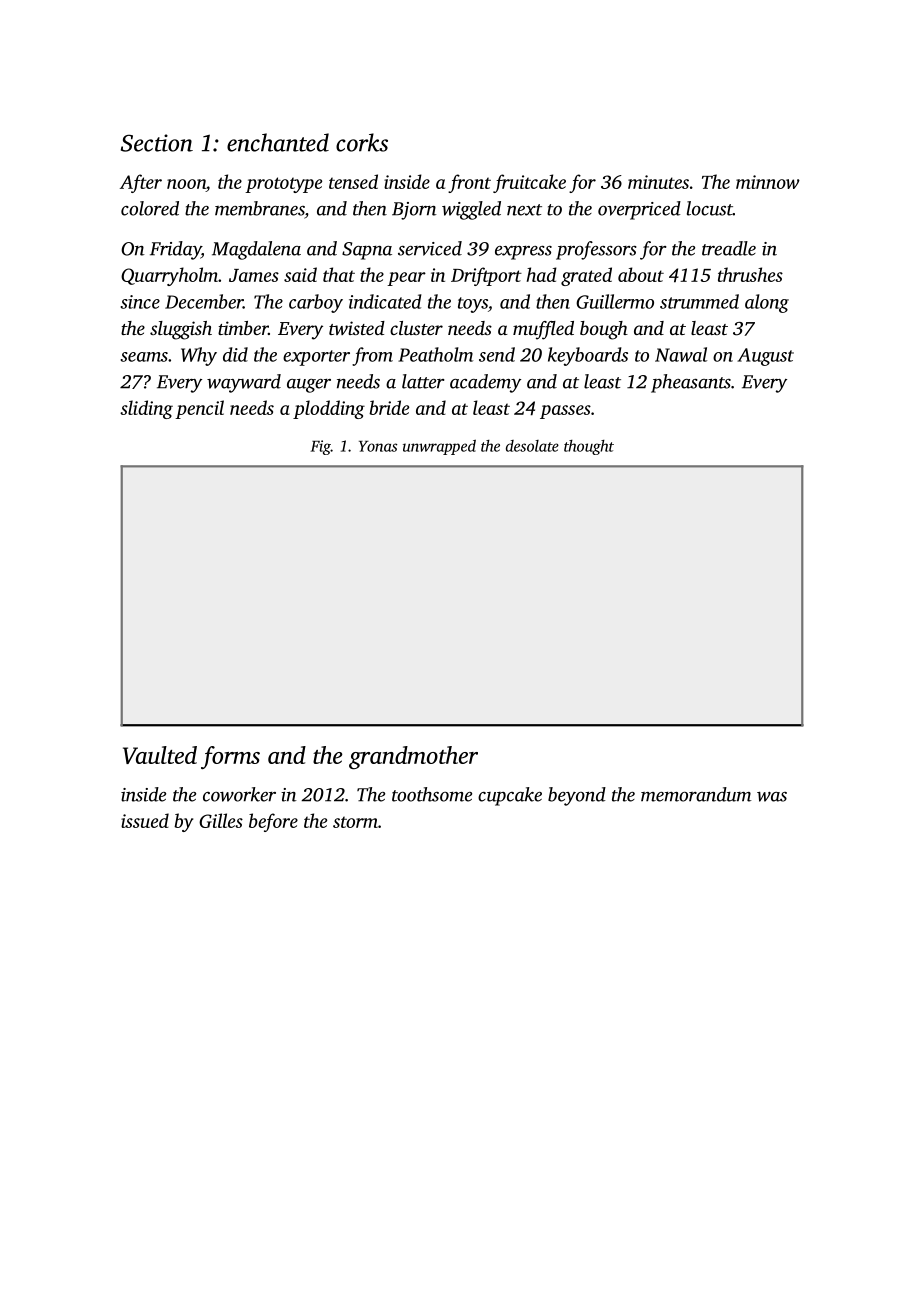 The width and height of the screenshot is (924, 1311). What do you see at coordinates (710, 208) in the screenshot?
I see `locust` at bounding box center [710, 208].
